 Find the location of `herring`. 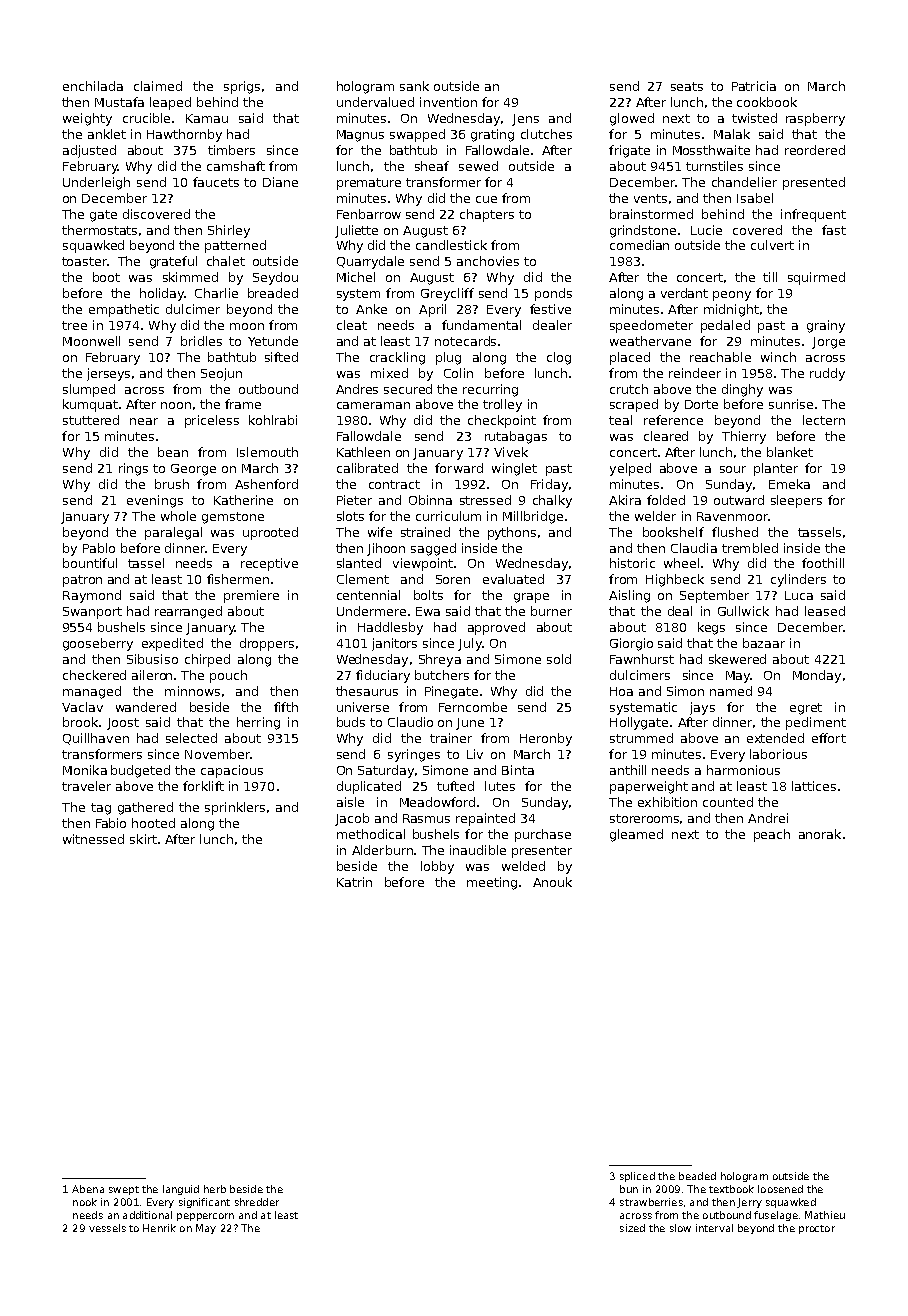

herring is located at coordinates (258, 723).
